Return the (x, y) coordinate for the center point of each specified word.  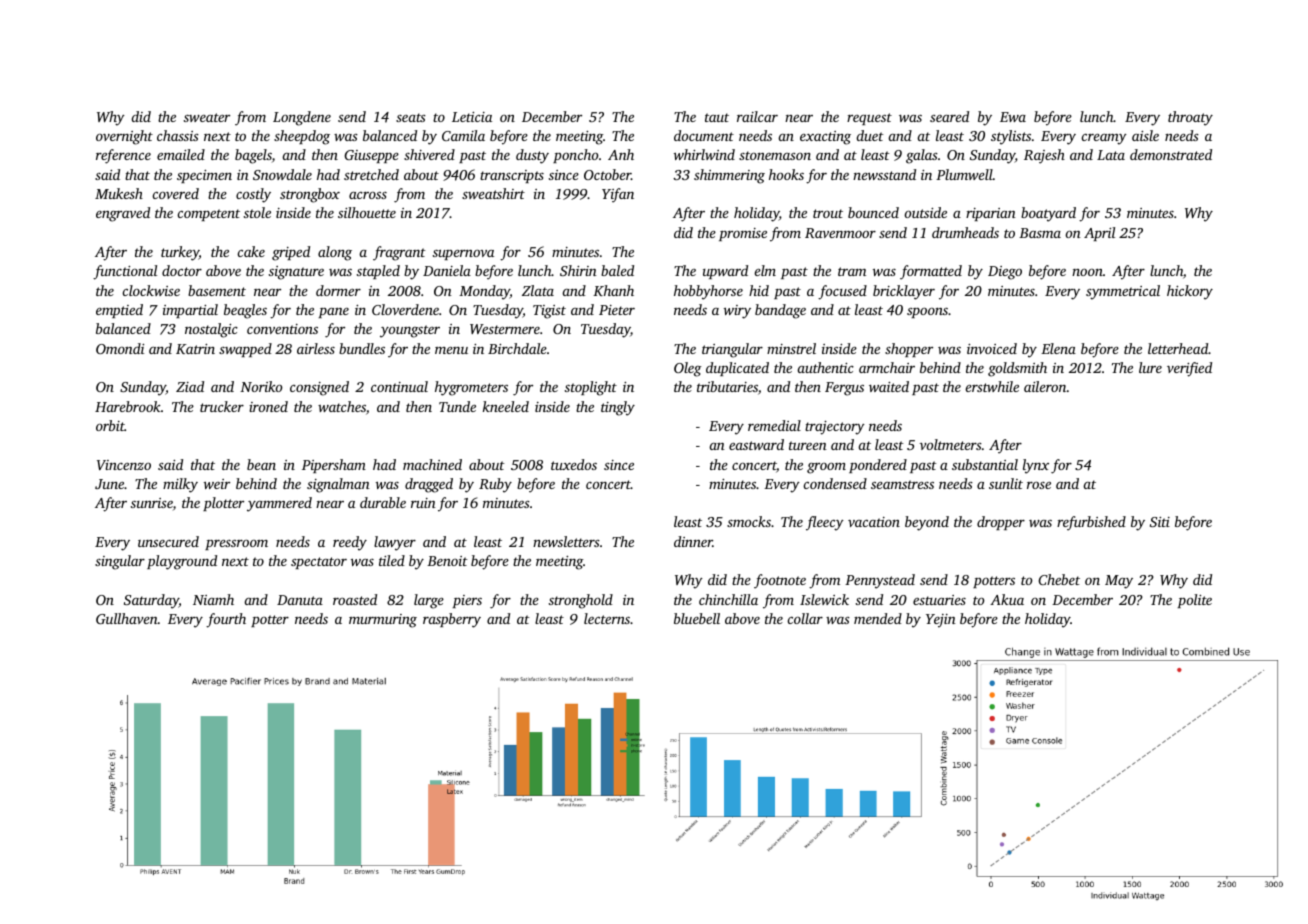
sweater (207, 117)
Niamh (213, 599)
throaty (1190, 118)
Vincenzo (124, 465)
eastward (756, 444)
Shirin (578, 270)
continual (399, 386)
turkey (180, 253)
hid (759, 290)
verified (1189, 369)
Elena (1058, 348)
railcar (757, 116)
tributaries (727, 386)
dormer (338, 290)
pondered (878, 466)
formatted (931, 272)
